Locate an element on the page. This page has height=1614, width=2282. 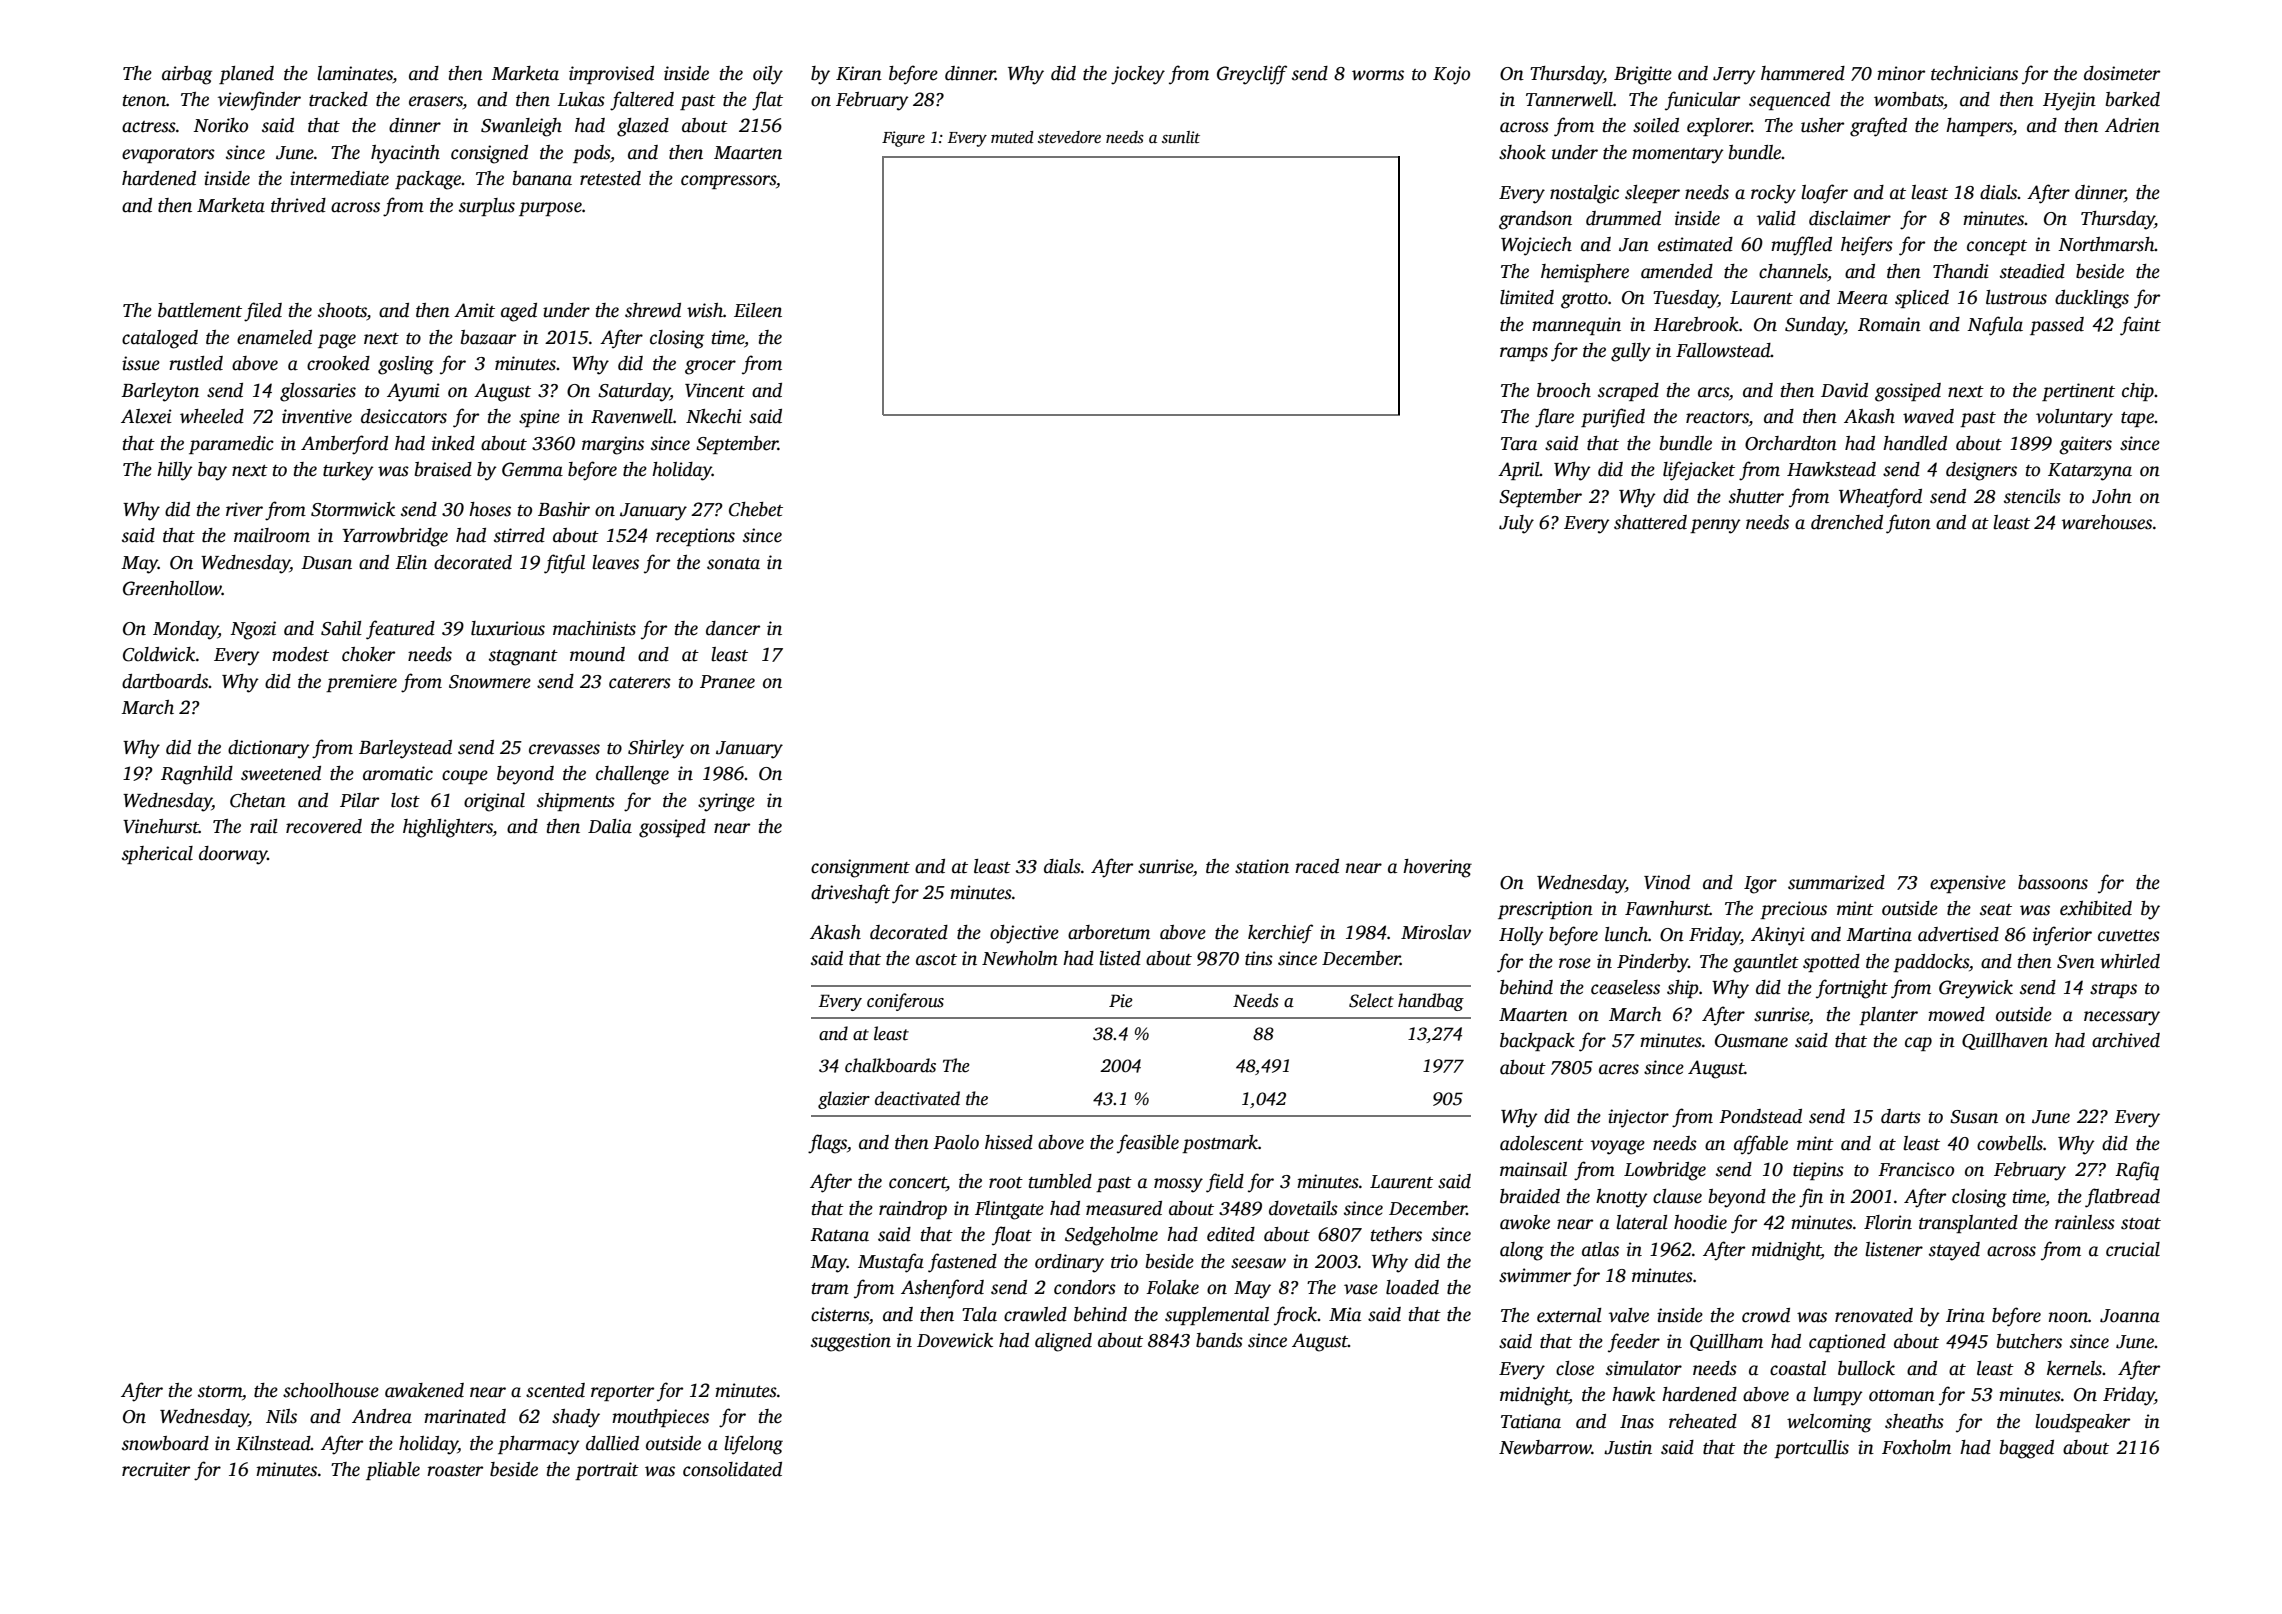
battlement is located at coordinates (200, 310).
